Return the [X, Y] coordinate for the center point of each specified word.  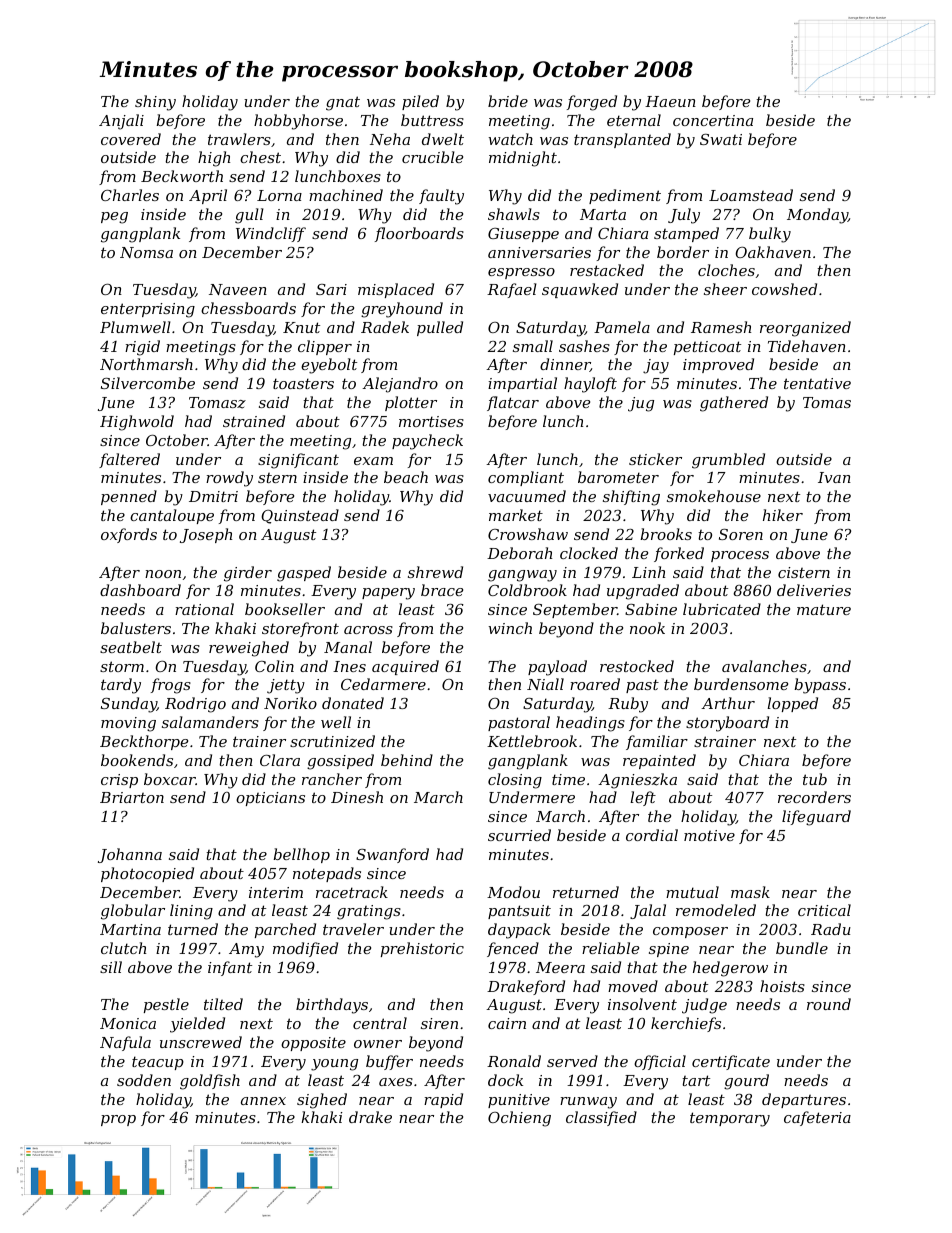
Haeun [670, 101]
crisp [119, 781]
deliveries [814, 590]
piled [420, 102]
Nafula [125, 1043]
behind [407, 760]
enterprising [148, 310]
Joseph [206, 535]
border [683, 252]
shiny [155, 103]
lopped [792, 704]
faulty [441, 197]
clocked [589, 553]
